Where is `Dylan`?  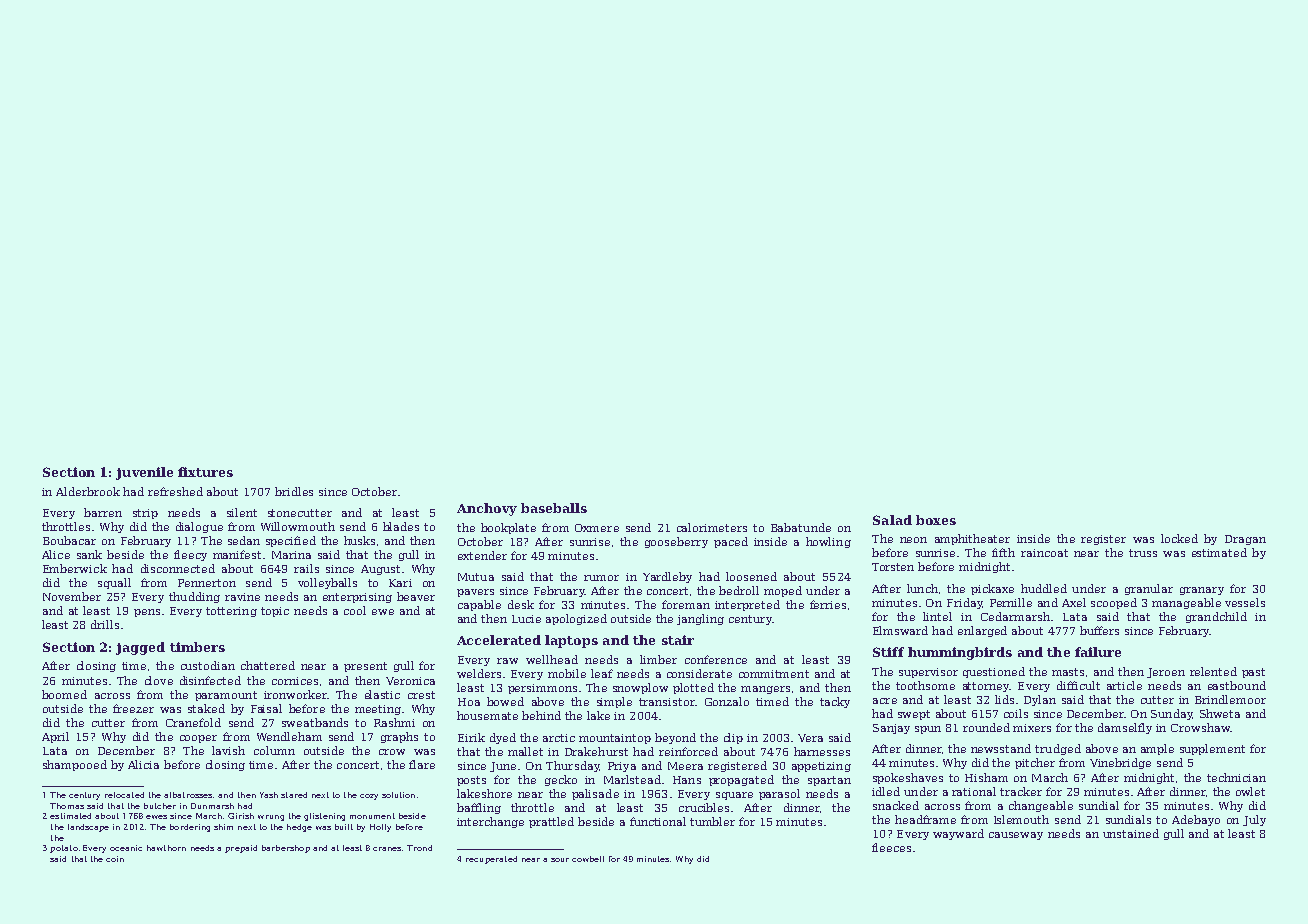
Dylan is located at coordinates (1040, 700).
